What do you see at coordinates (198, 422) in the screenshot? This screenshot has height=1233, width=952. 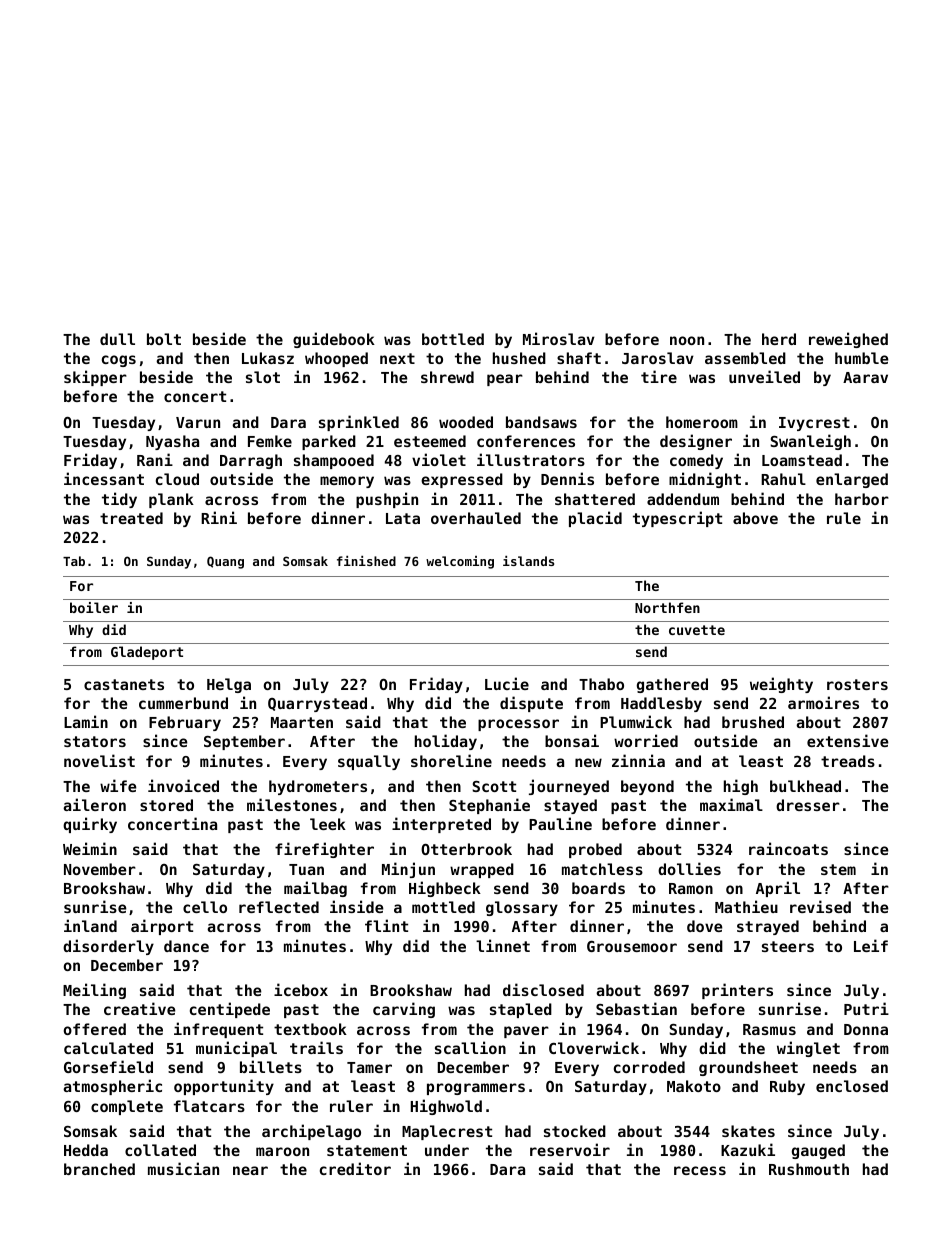 I see `Varun` at bounding box center [198, 422].
